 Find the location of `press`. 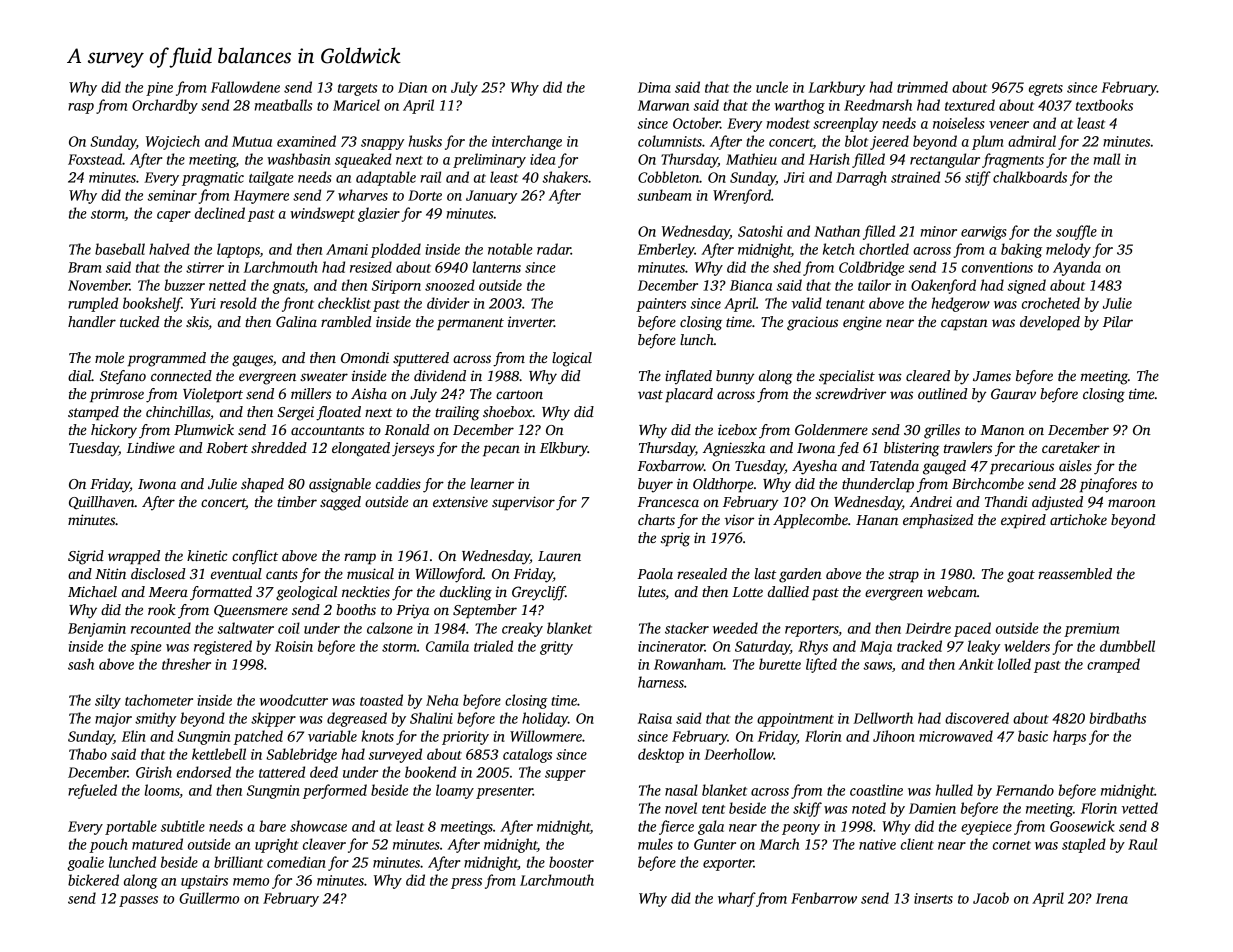

press is located at coordinates (466, 883).
